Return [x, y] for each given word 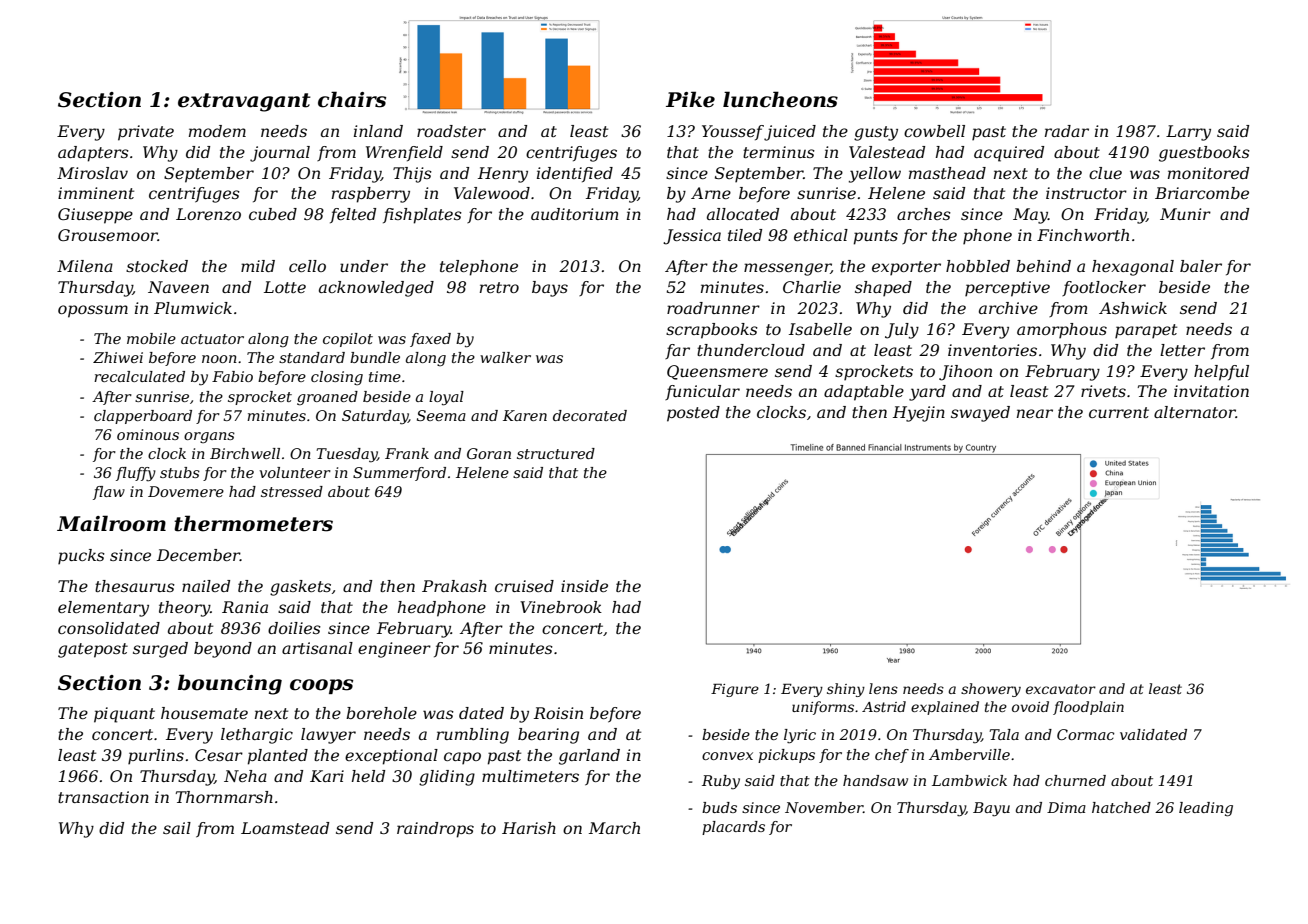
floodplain [1088, 708]
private [146, 133]
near [1035, 413]
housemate [204, 713]
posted [693, 414]
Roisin [558, 713]
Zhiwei [118, 357]
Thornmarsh [224, 797]
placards [733, 828]
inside [584, 586]
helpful [1221, 373]
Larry [1188, 133]
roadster [451, 131]
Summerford [399, 474]
